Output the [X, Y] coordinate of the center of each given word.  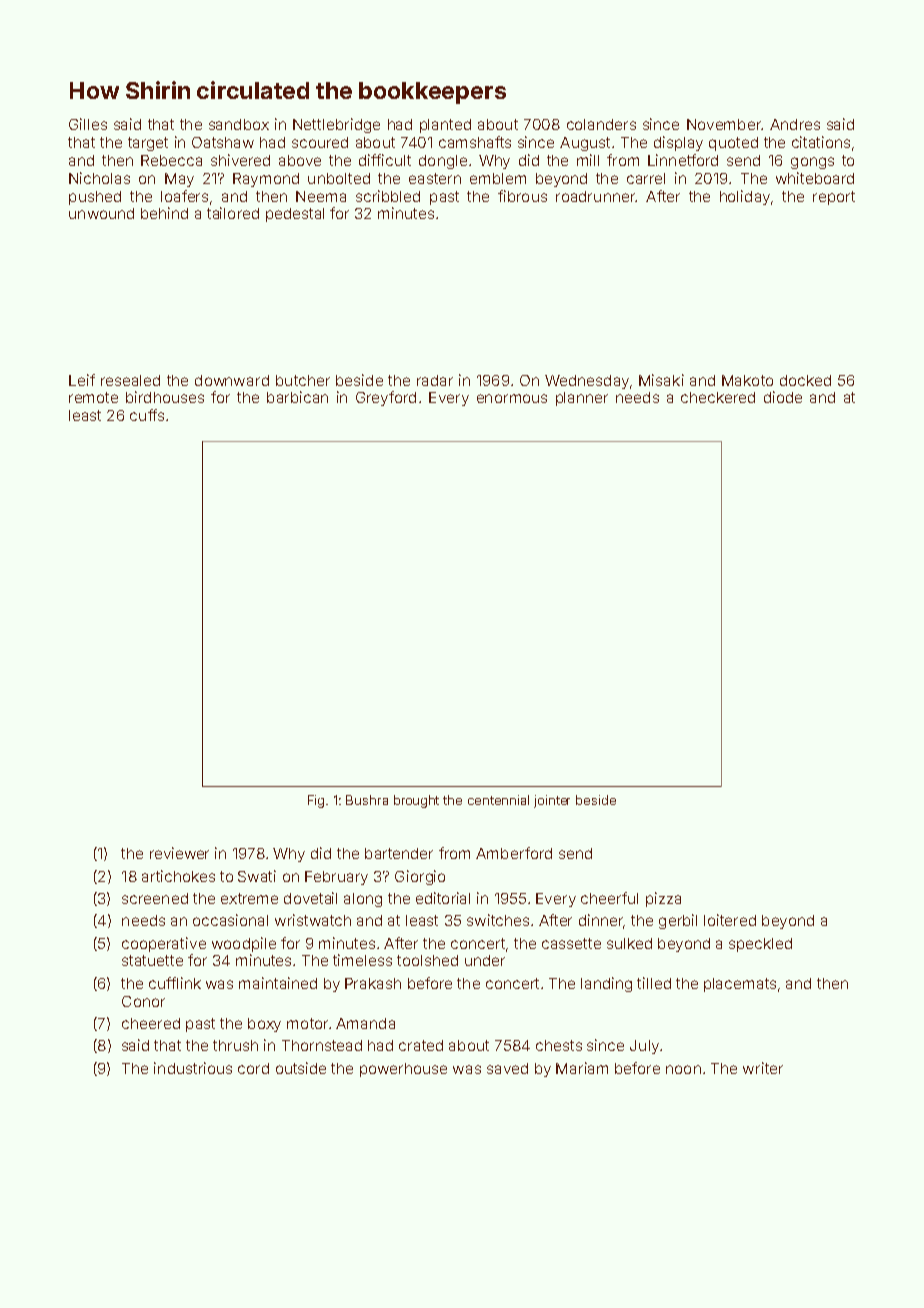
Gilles [88, 124]
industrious [193, 1068]
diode [783, 397]
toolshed [427, 960]
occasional [230, 920]
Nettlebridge [336, 125]
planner [582, 399]
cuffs [147, 415]
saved [507, 1068]
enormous [512, 398]
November [724, 124]
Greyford [386, 398]
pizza [663, 899]
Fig [316, 801]
